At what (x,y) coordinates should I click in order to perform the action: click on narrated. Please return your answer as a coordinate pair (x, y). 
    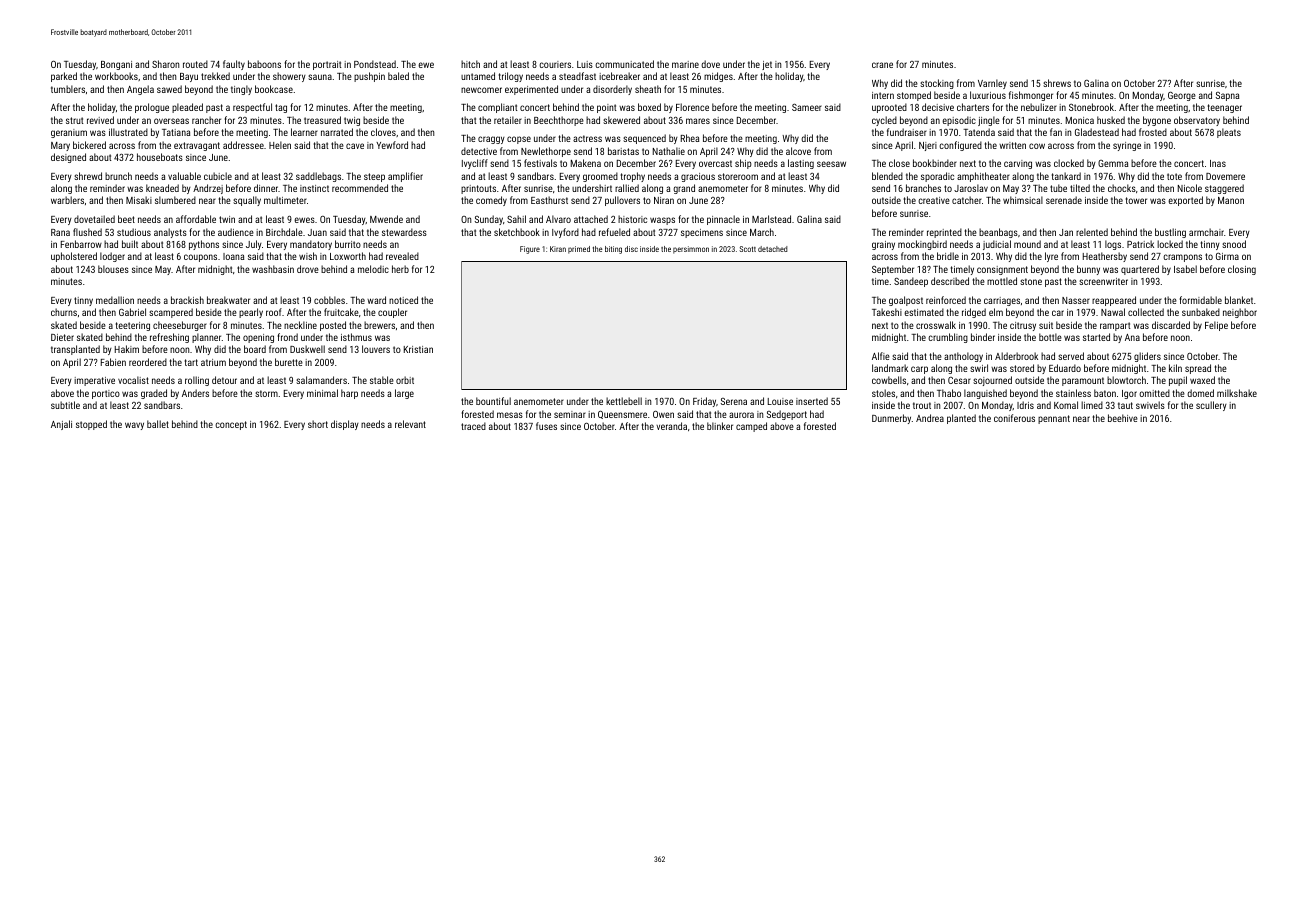
    Looking at the image, I should click on (337, 132).
